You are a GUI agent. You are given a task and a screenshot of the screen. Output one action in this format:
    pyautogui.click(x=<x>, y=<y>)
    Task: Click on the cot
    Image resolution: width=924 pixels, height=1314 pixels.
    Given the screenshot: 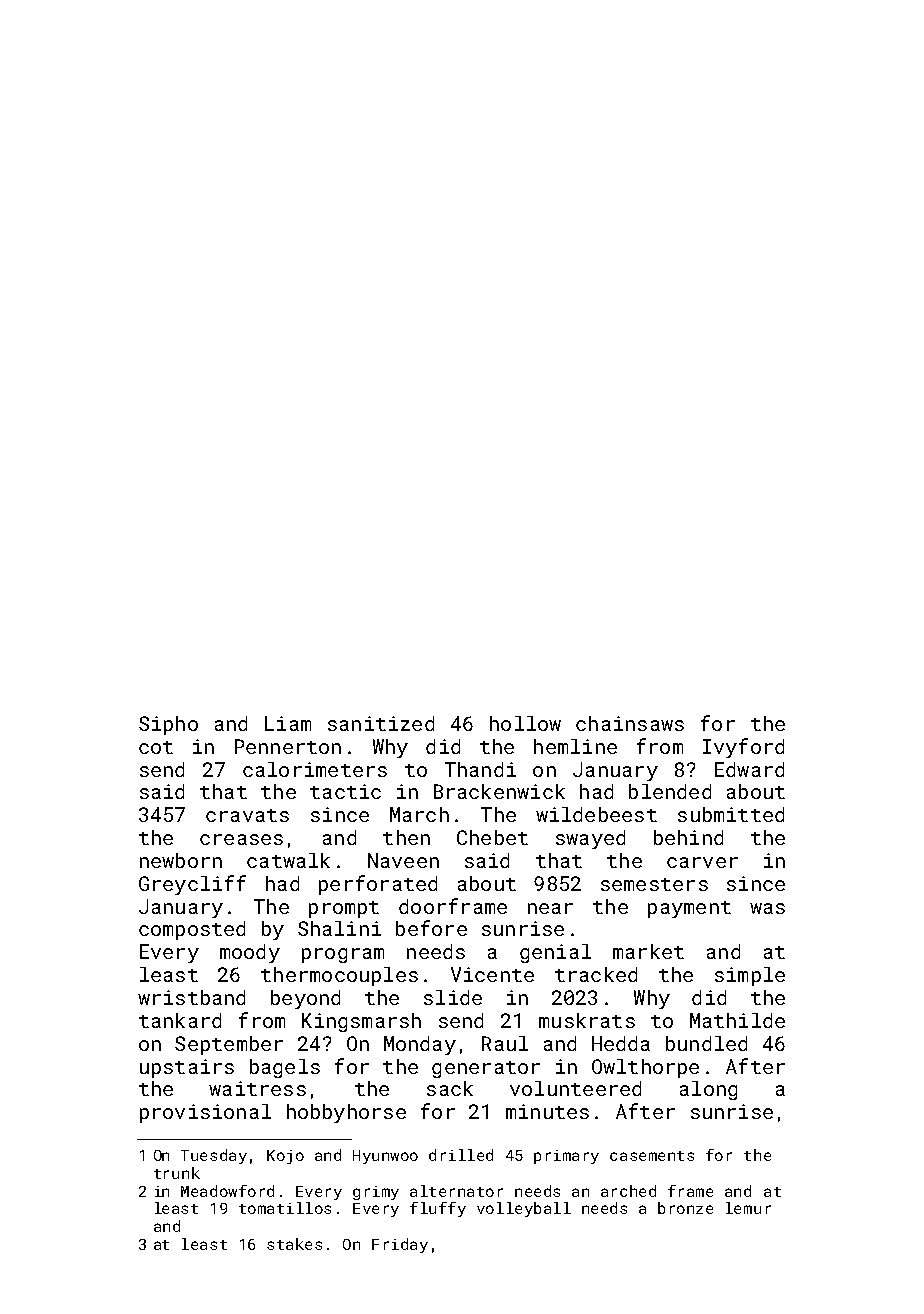 What is the action you would take?
    pyautogui.click(x=156, y=747)
